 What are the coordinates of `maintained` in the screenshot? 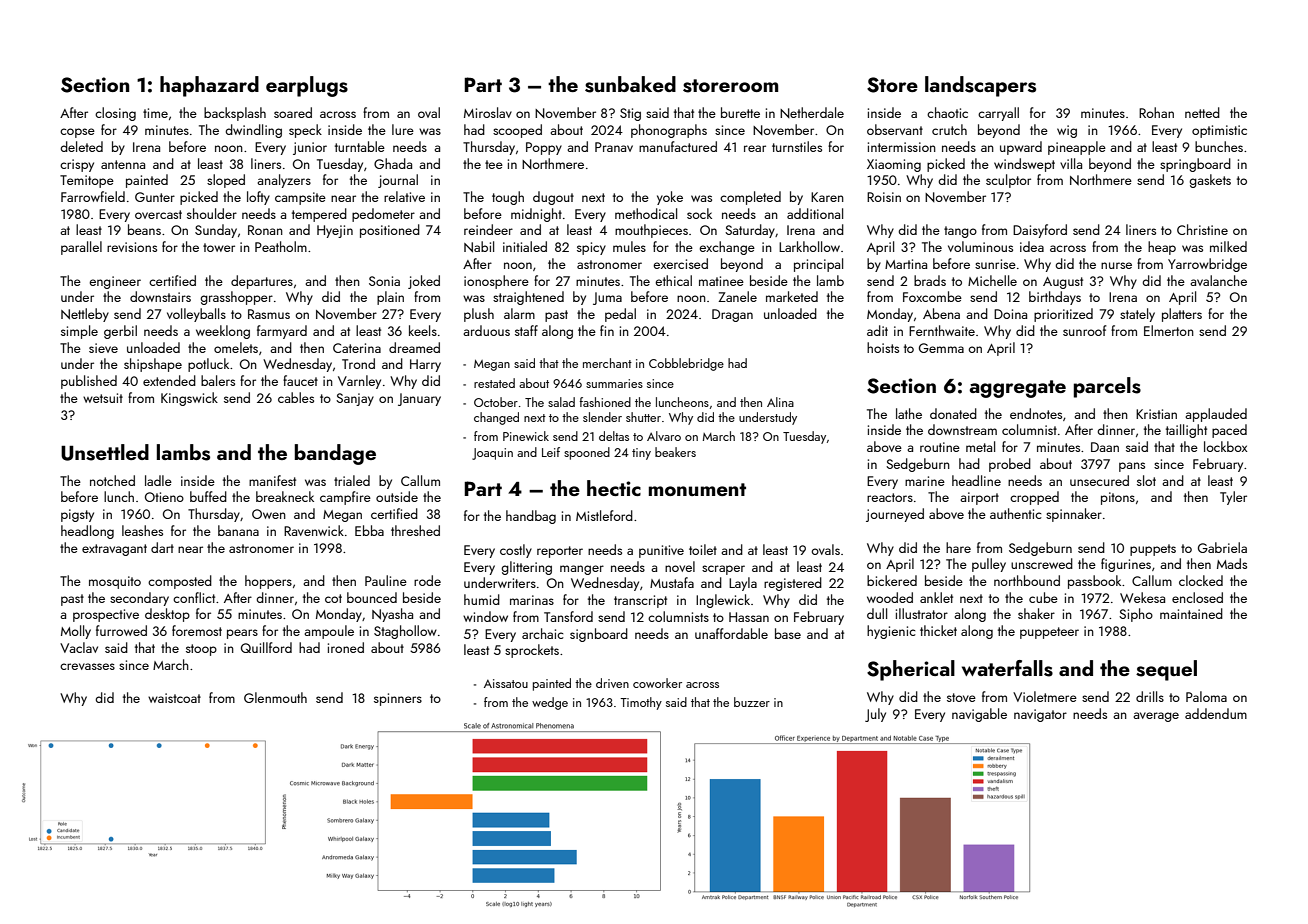 It's located at (1191, 613).
